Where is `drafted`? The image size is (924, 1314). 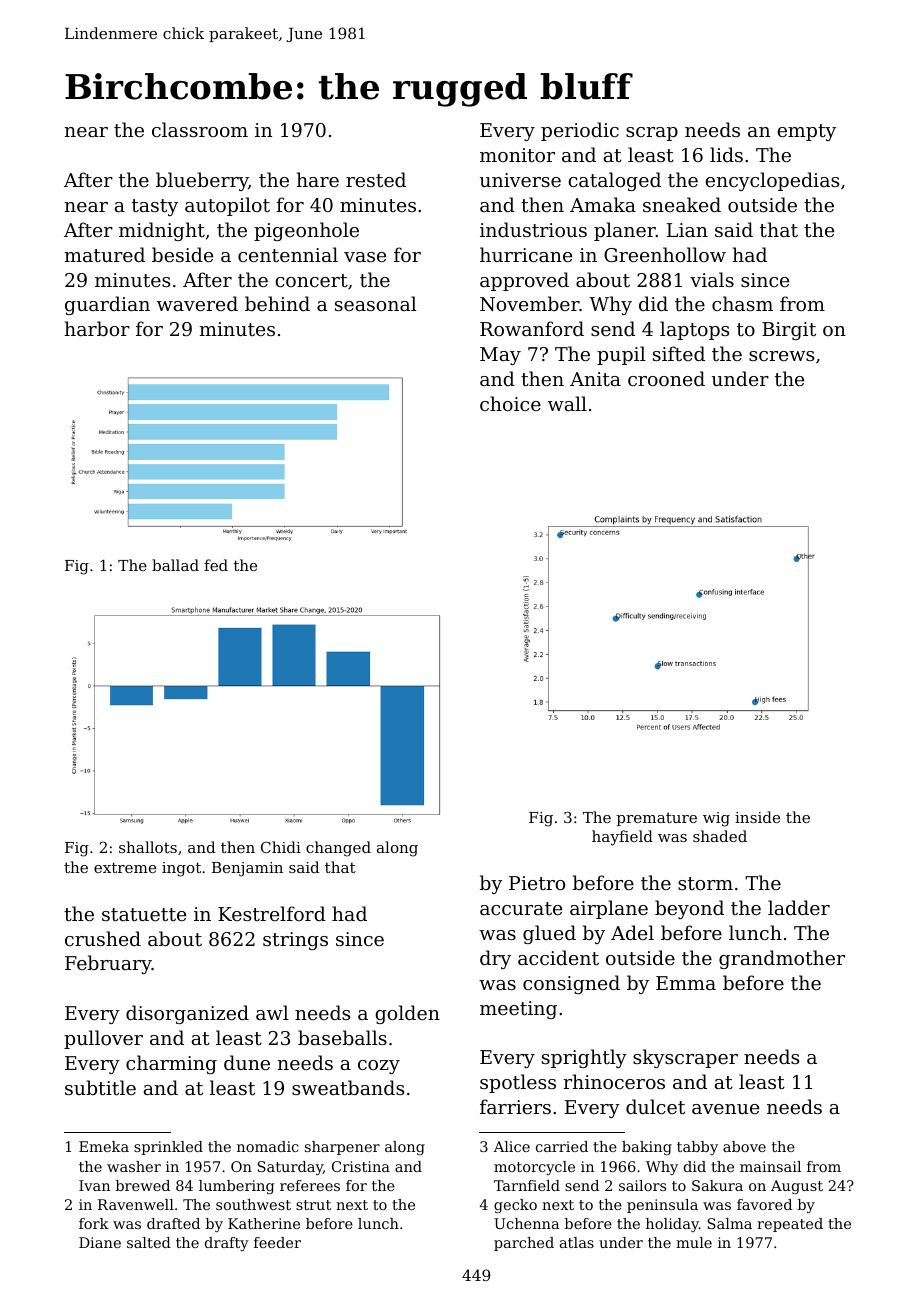
drafted is located at coordinates (173, 1223).
